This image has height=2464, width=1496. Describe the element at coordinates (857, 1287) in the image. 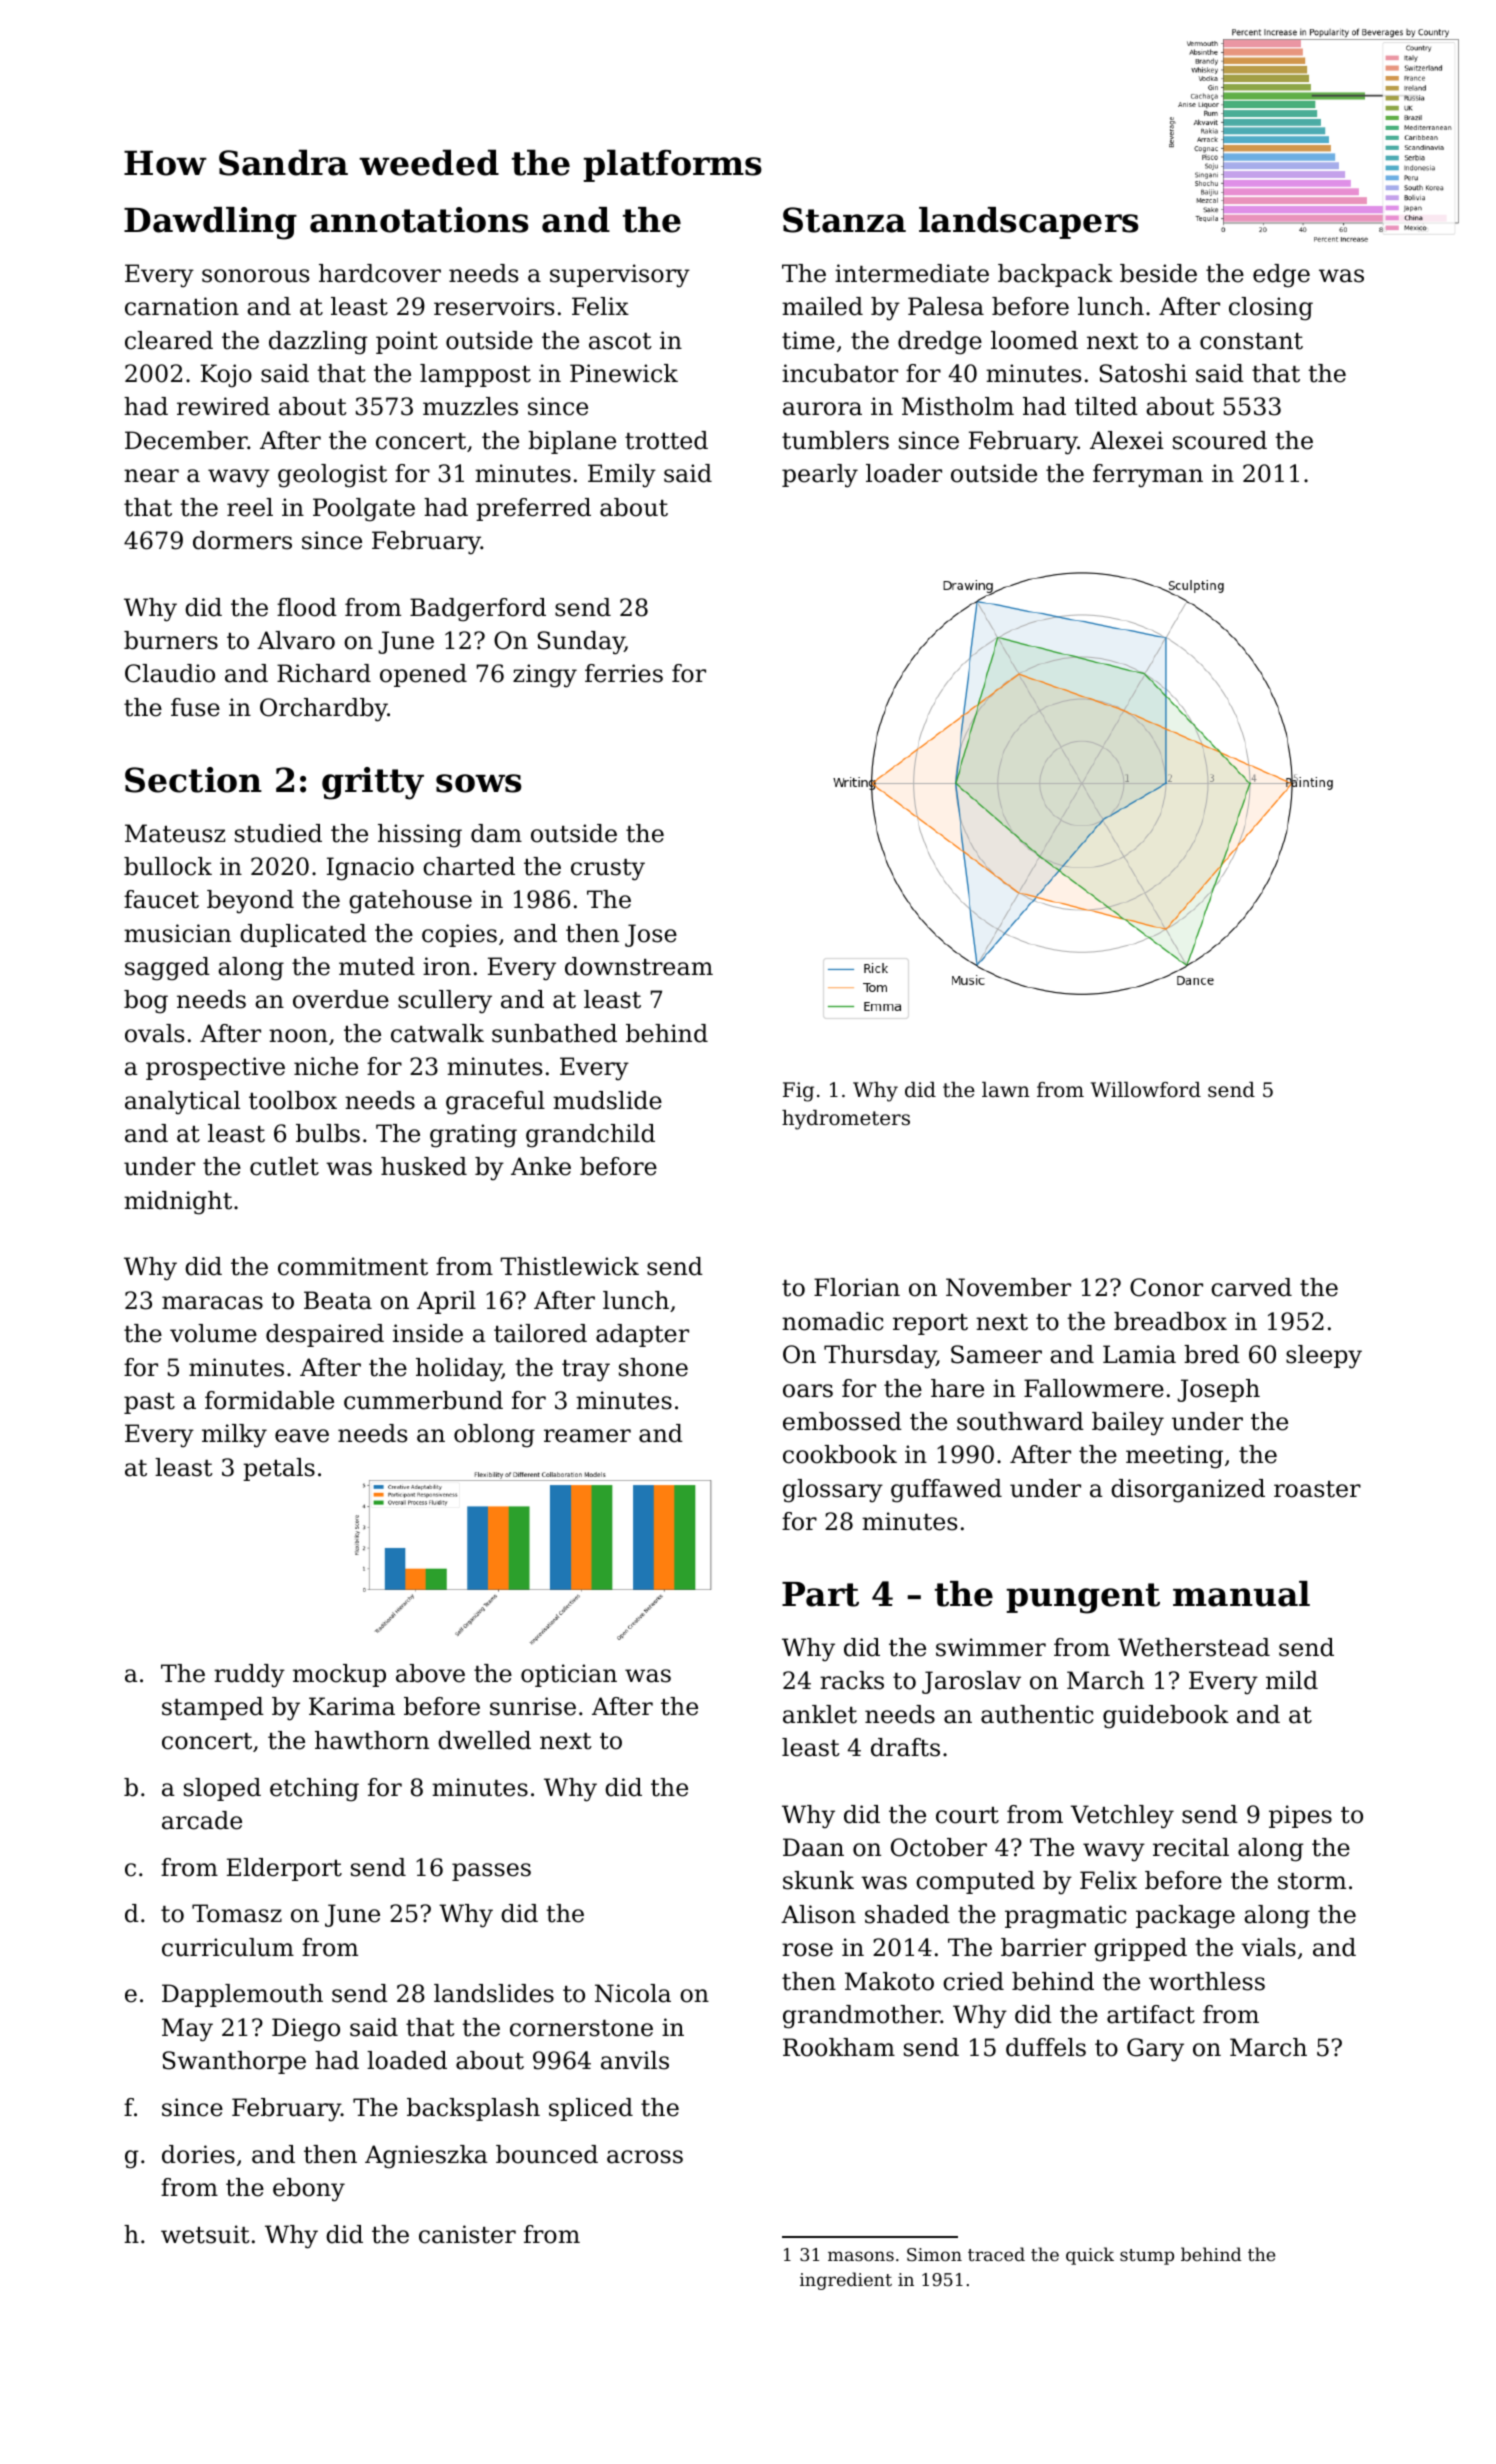

I see `Florian` at that location.
